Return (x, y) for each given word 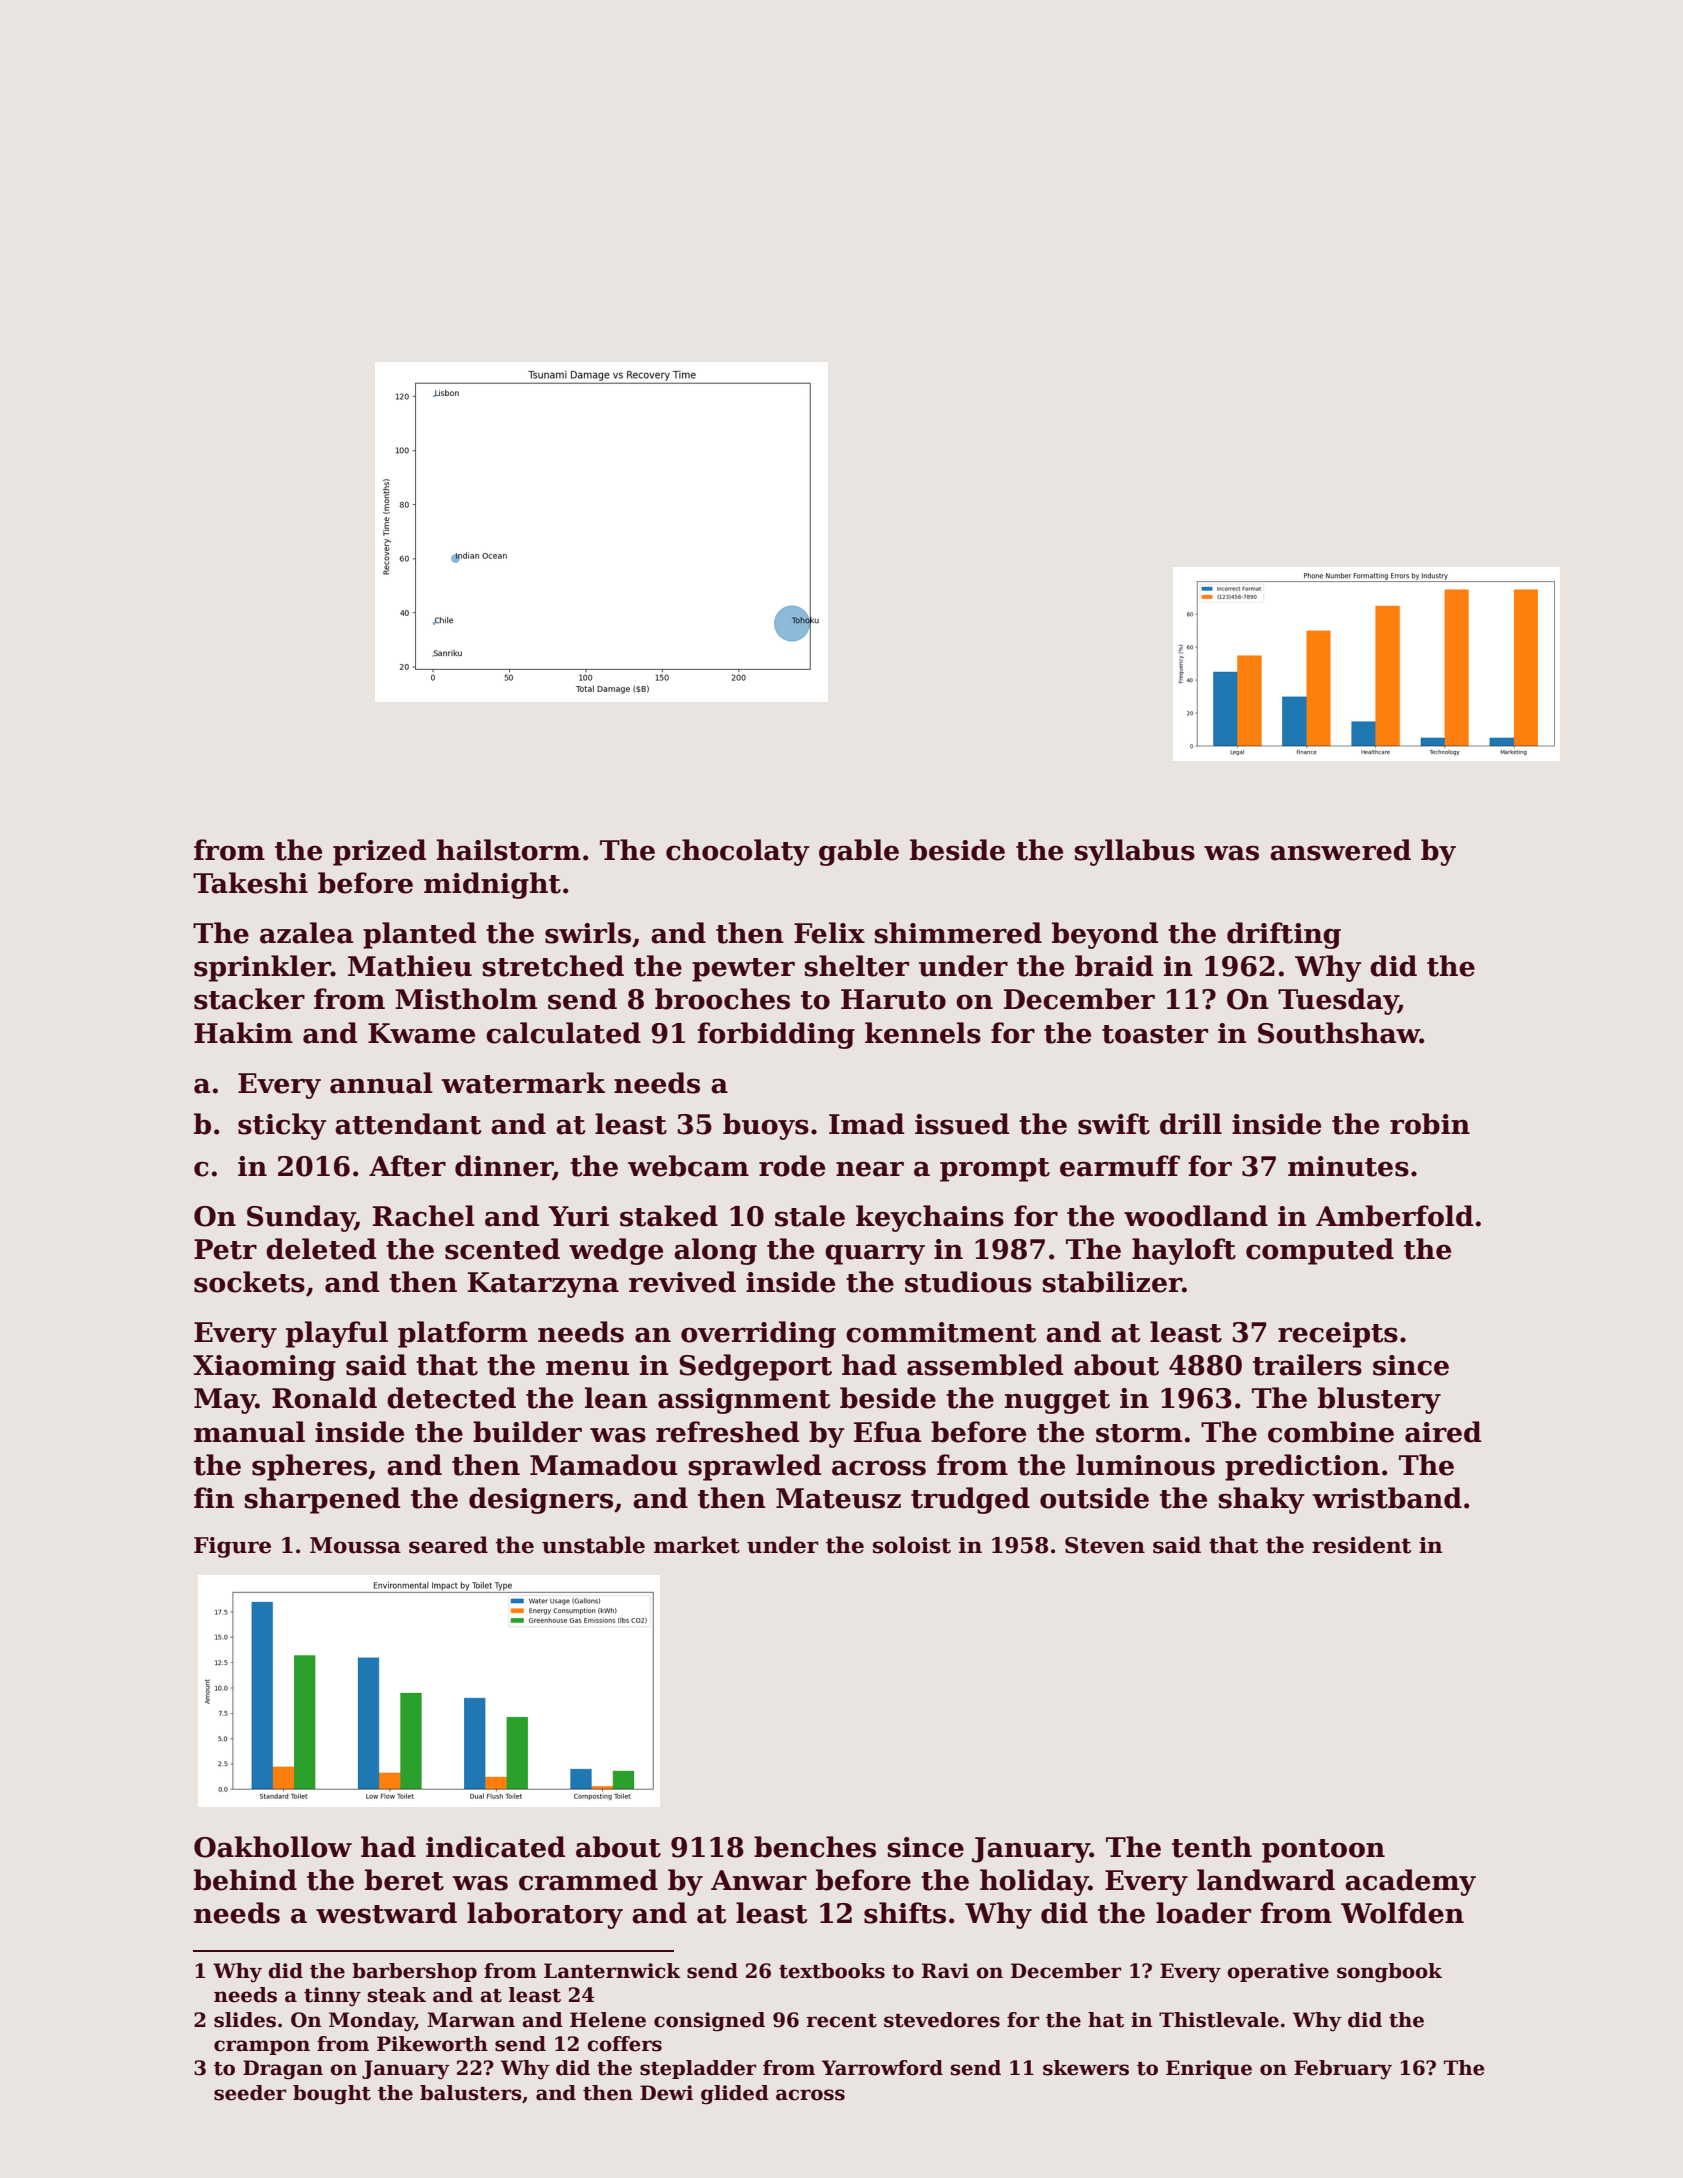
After (407, 1166)
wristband (1387, 1498)
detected (451, 1398)
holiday (1034, 1882)
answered (1340, 850)
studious (968, 1282)
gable (859, 852)
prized (379, 852)
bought (332, 2095)
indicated (495, 1847)
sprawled (754, 1467)
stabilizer (1112, 1282)
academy (1410, 1882)
